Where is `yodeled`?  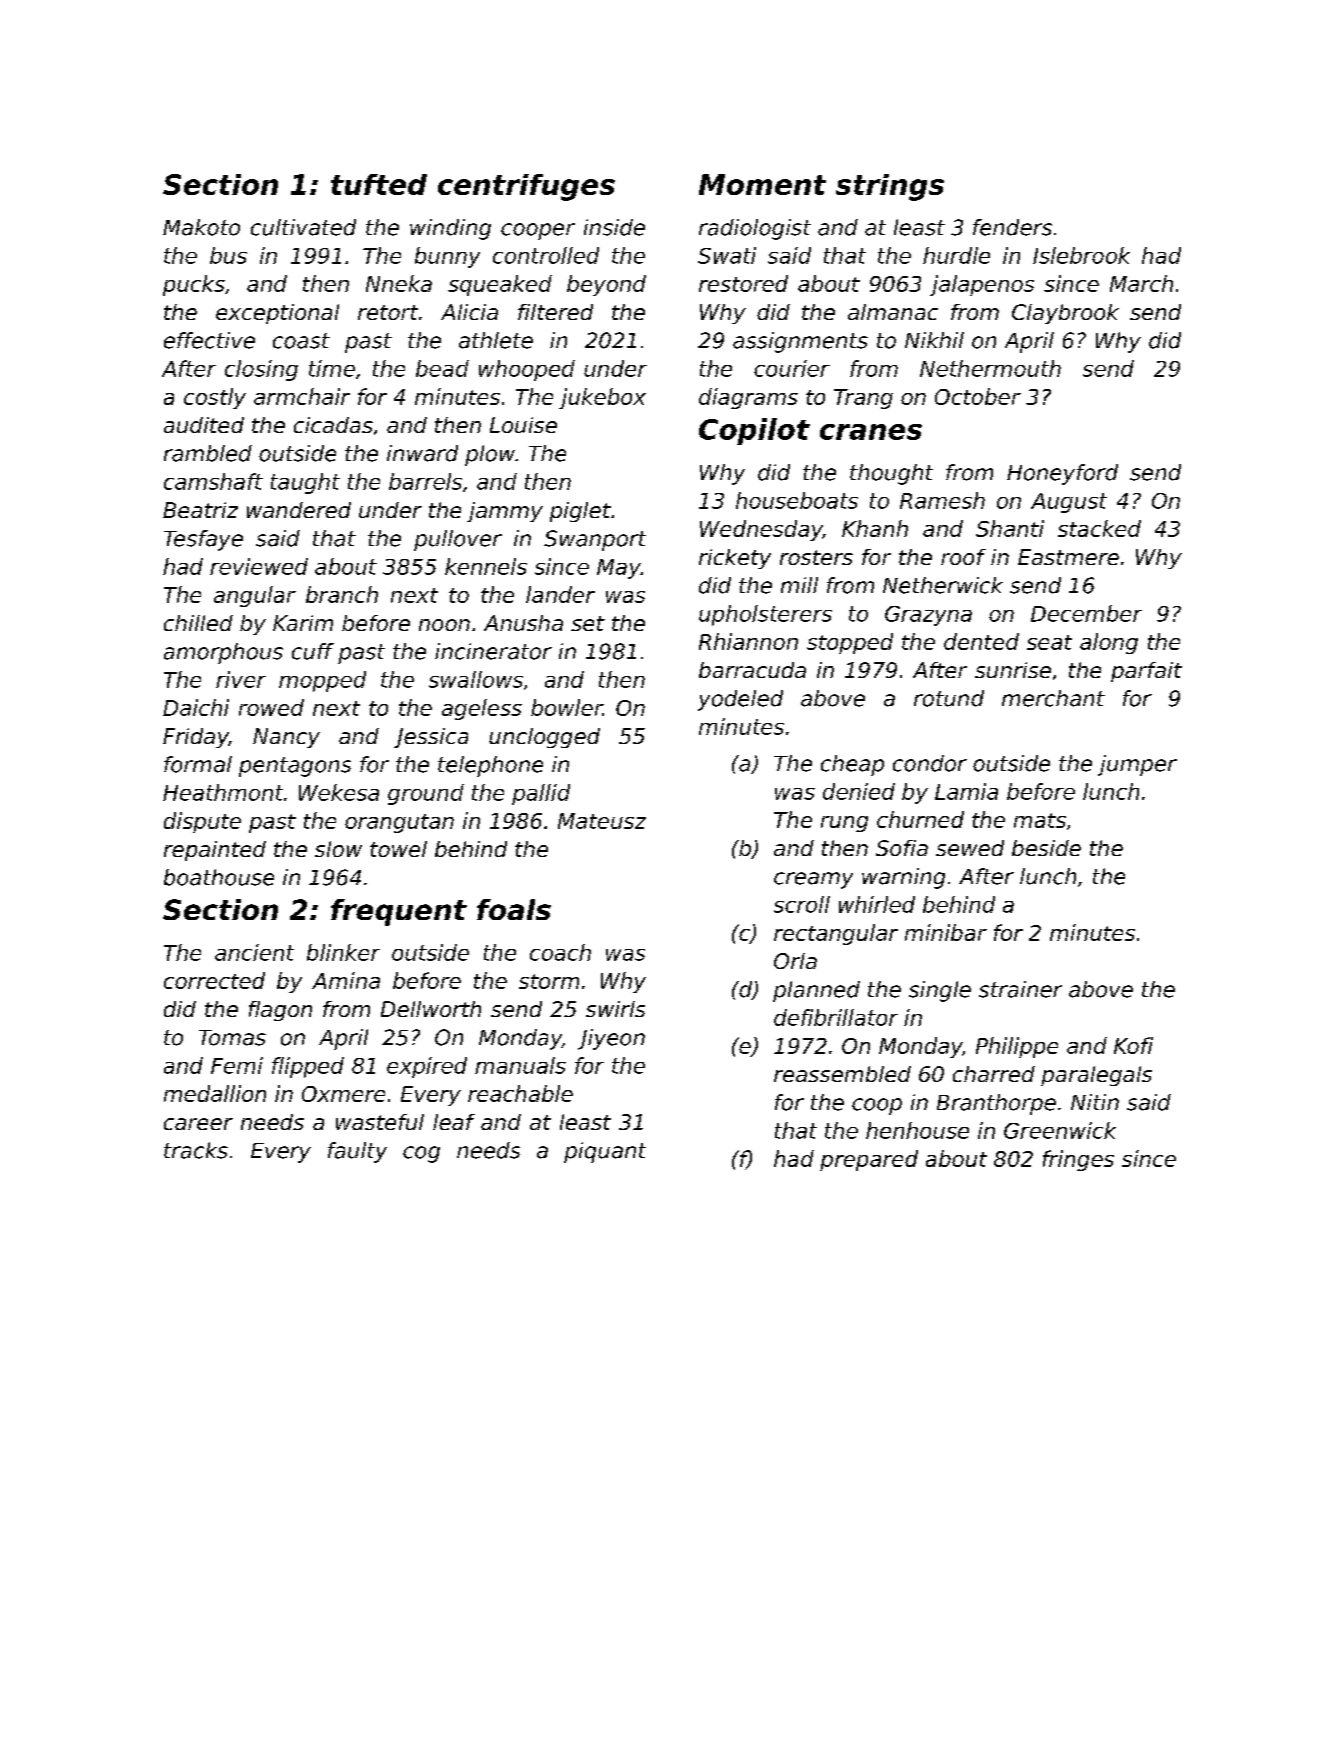
yodeled is located at coordinates (740, 700).
